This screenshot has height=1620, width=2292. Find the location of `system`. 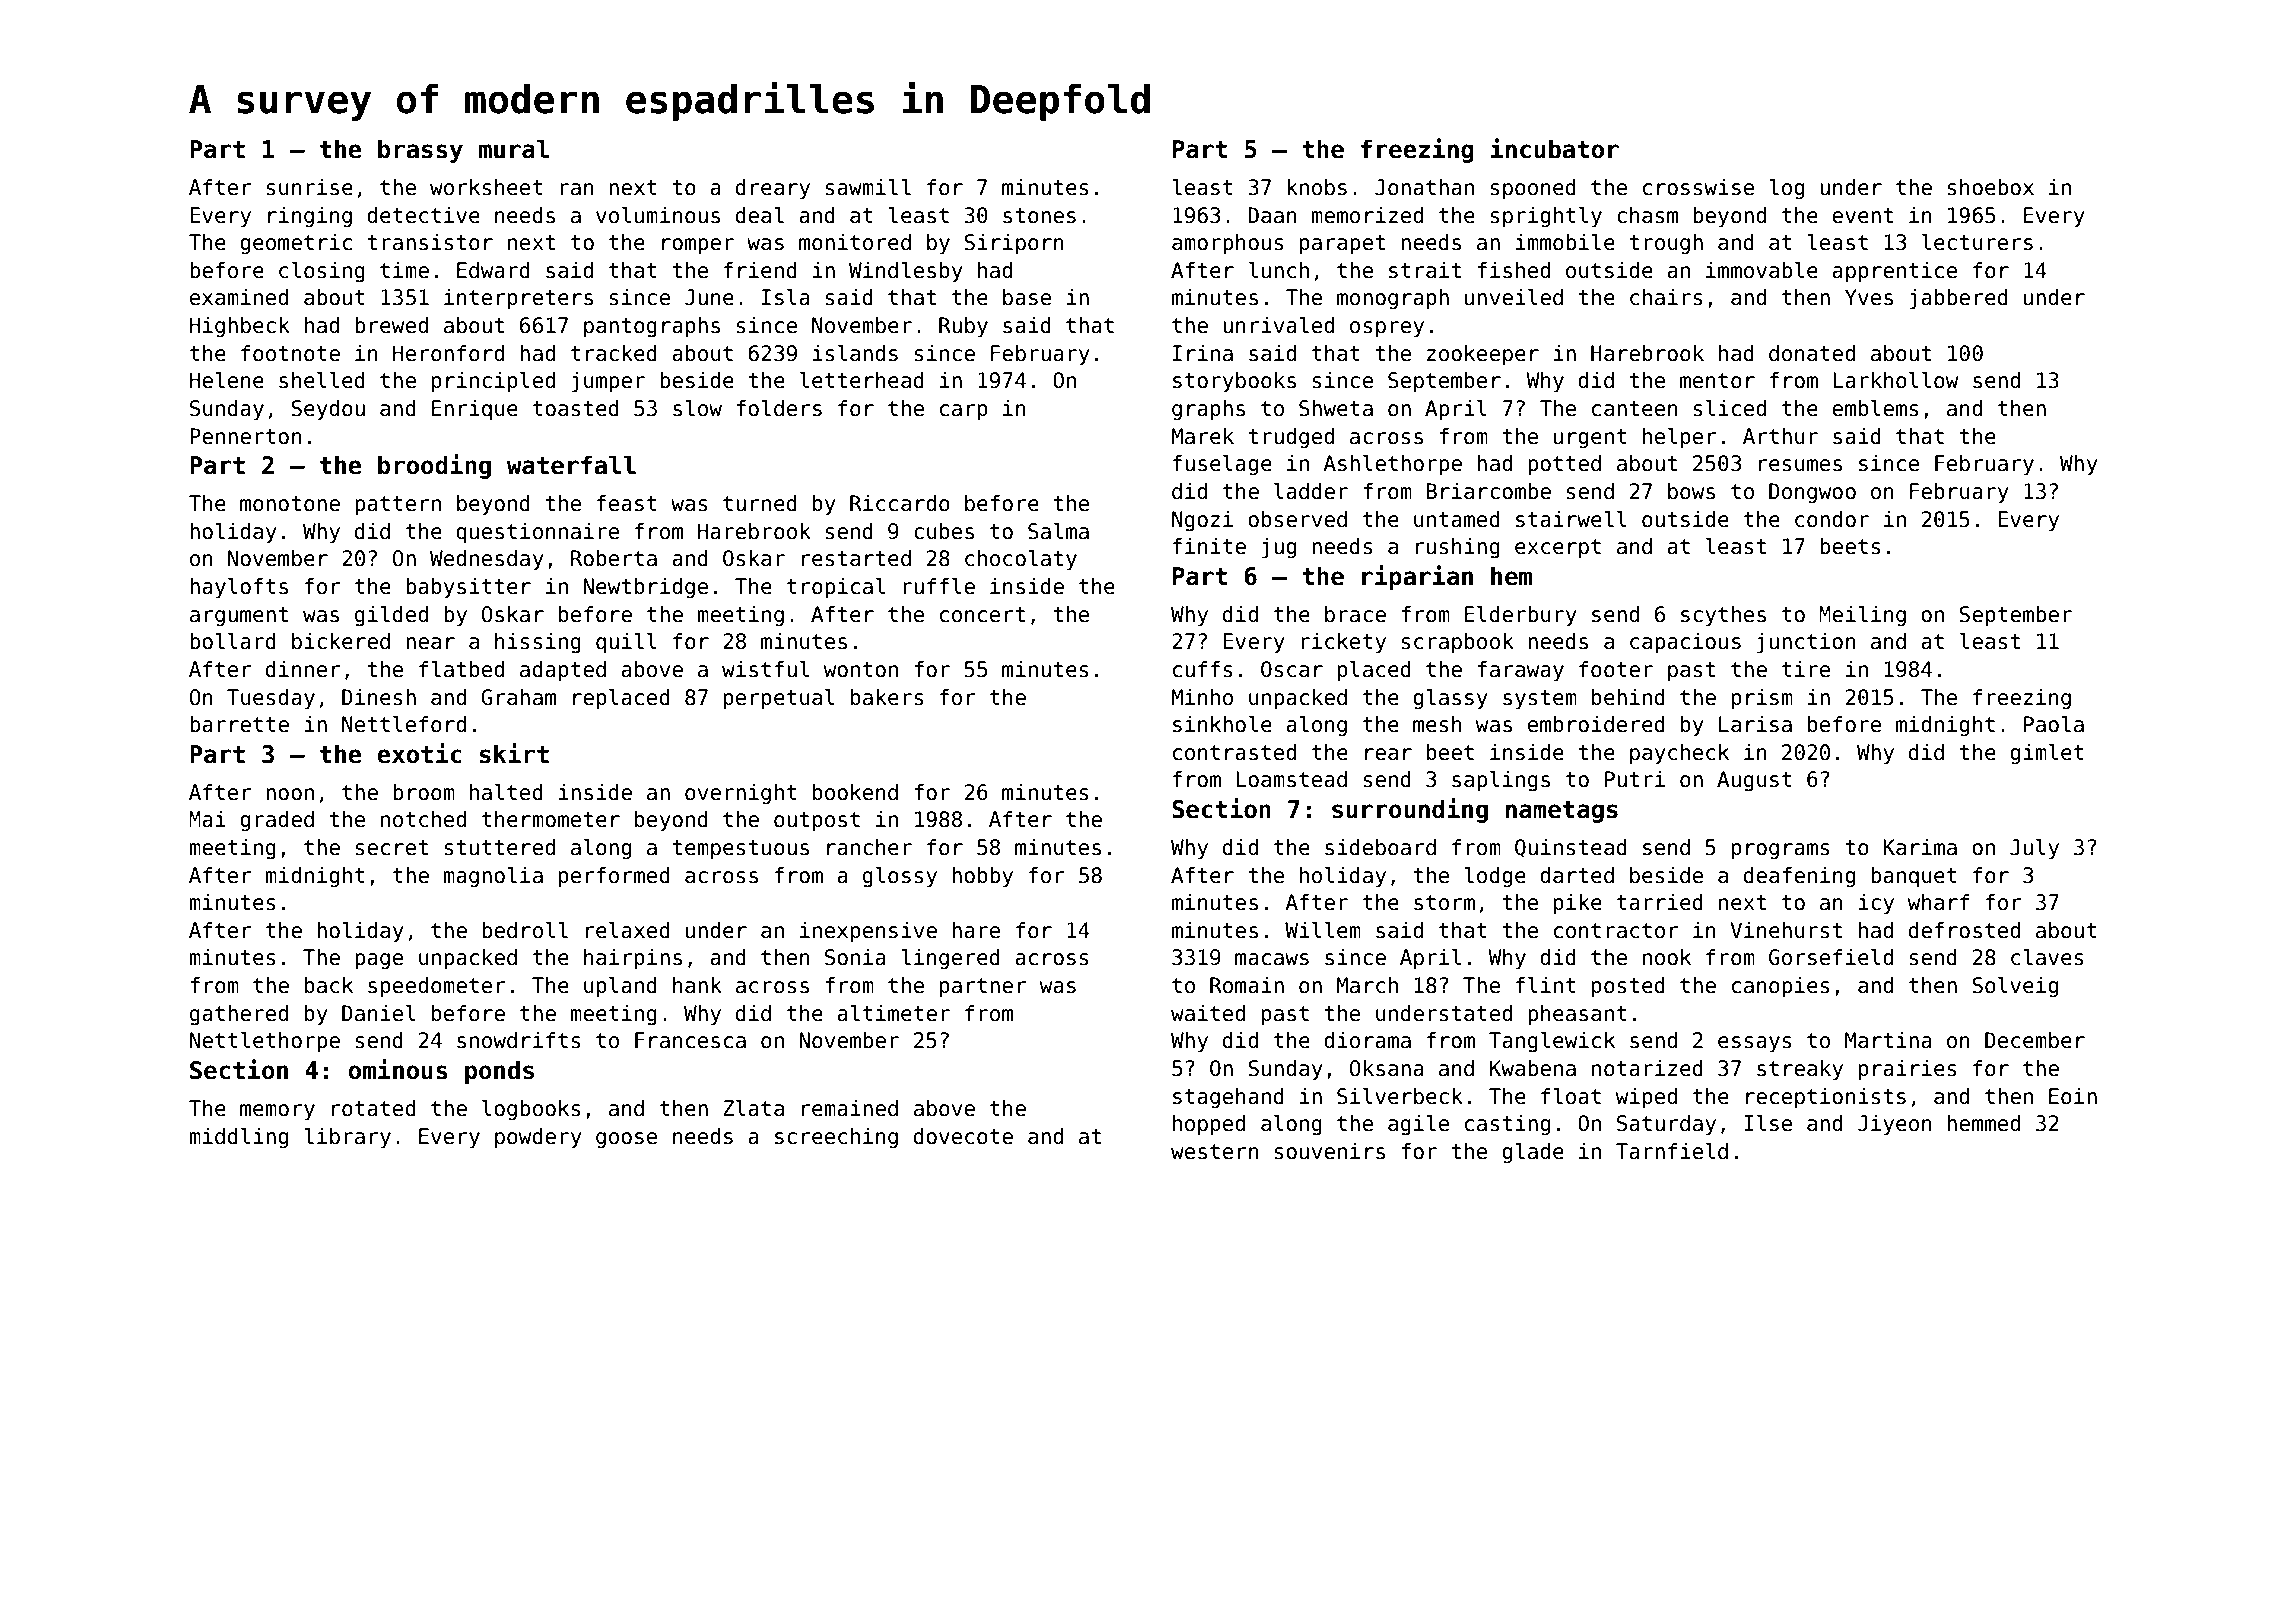

system is located at coordinates (1540, 700).
